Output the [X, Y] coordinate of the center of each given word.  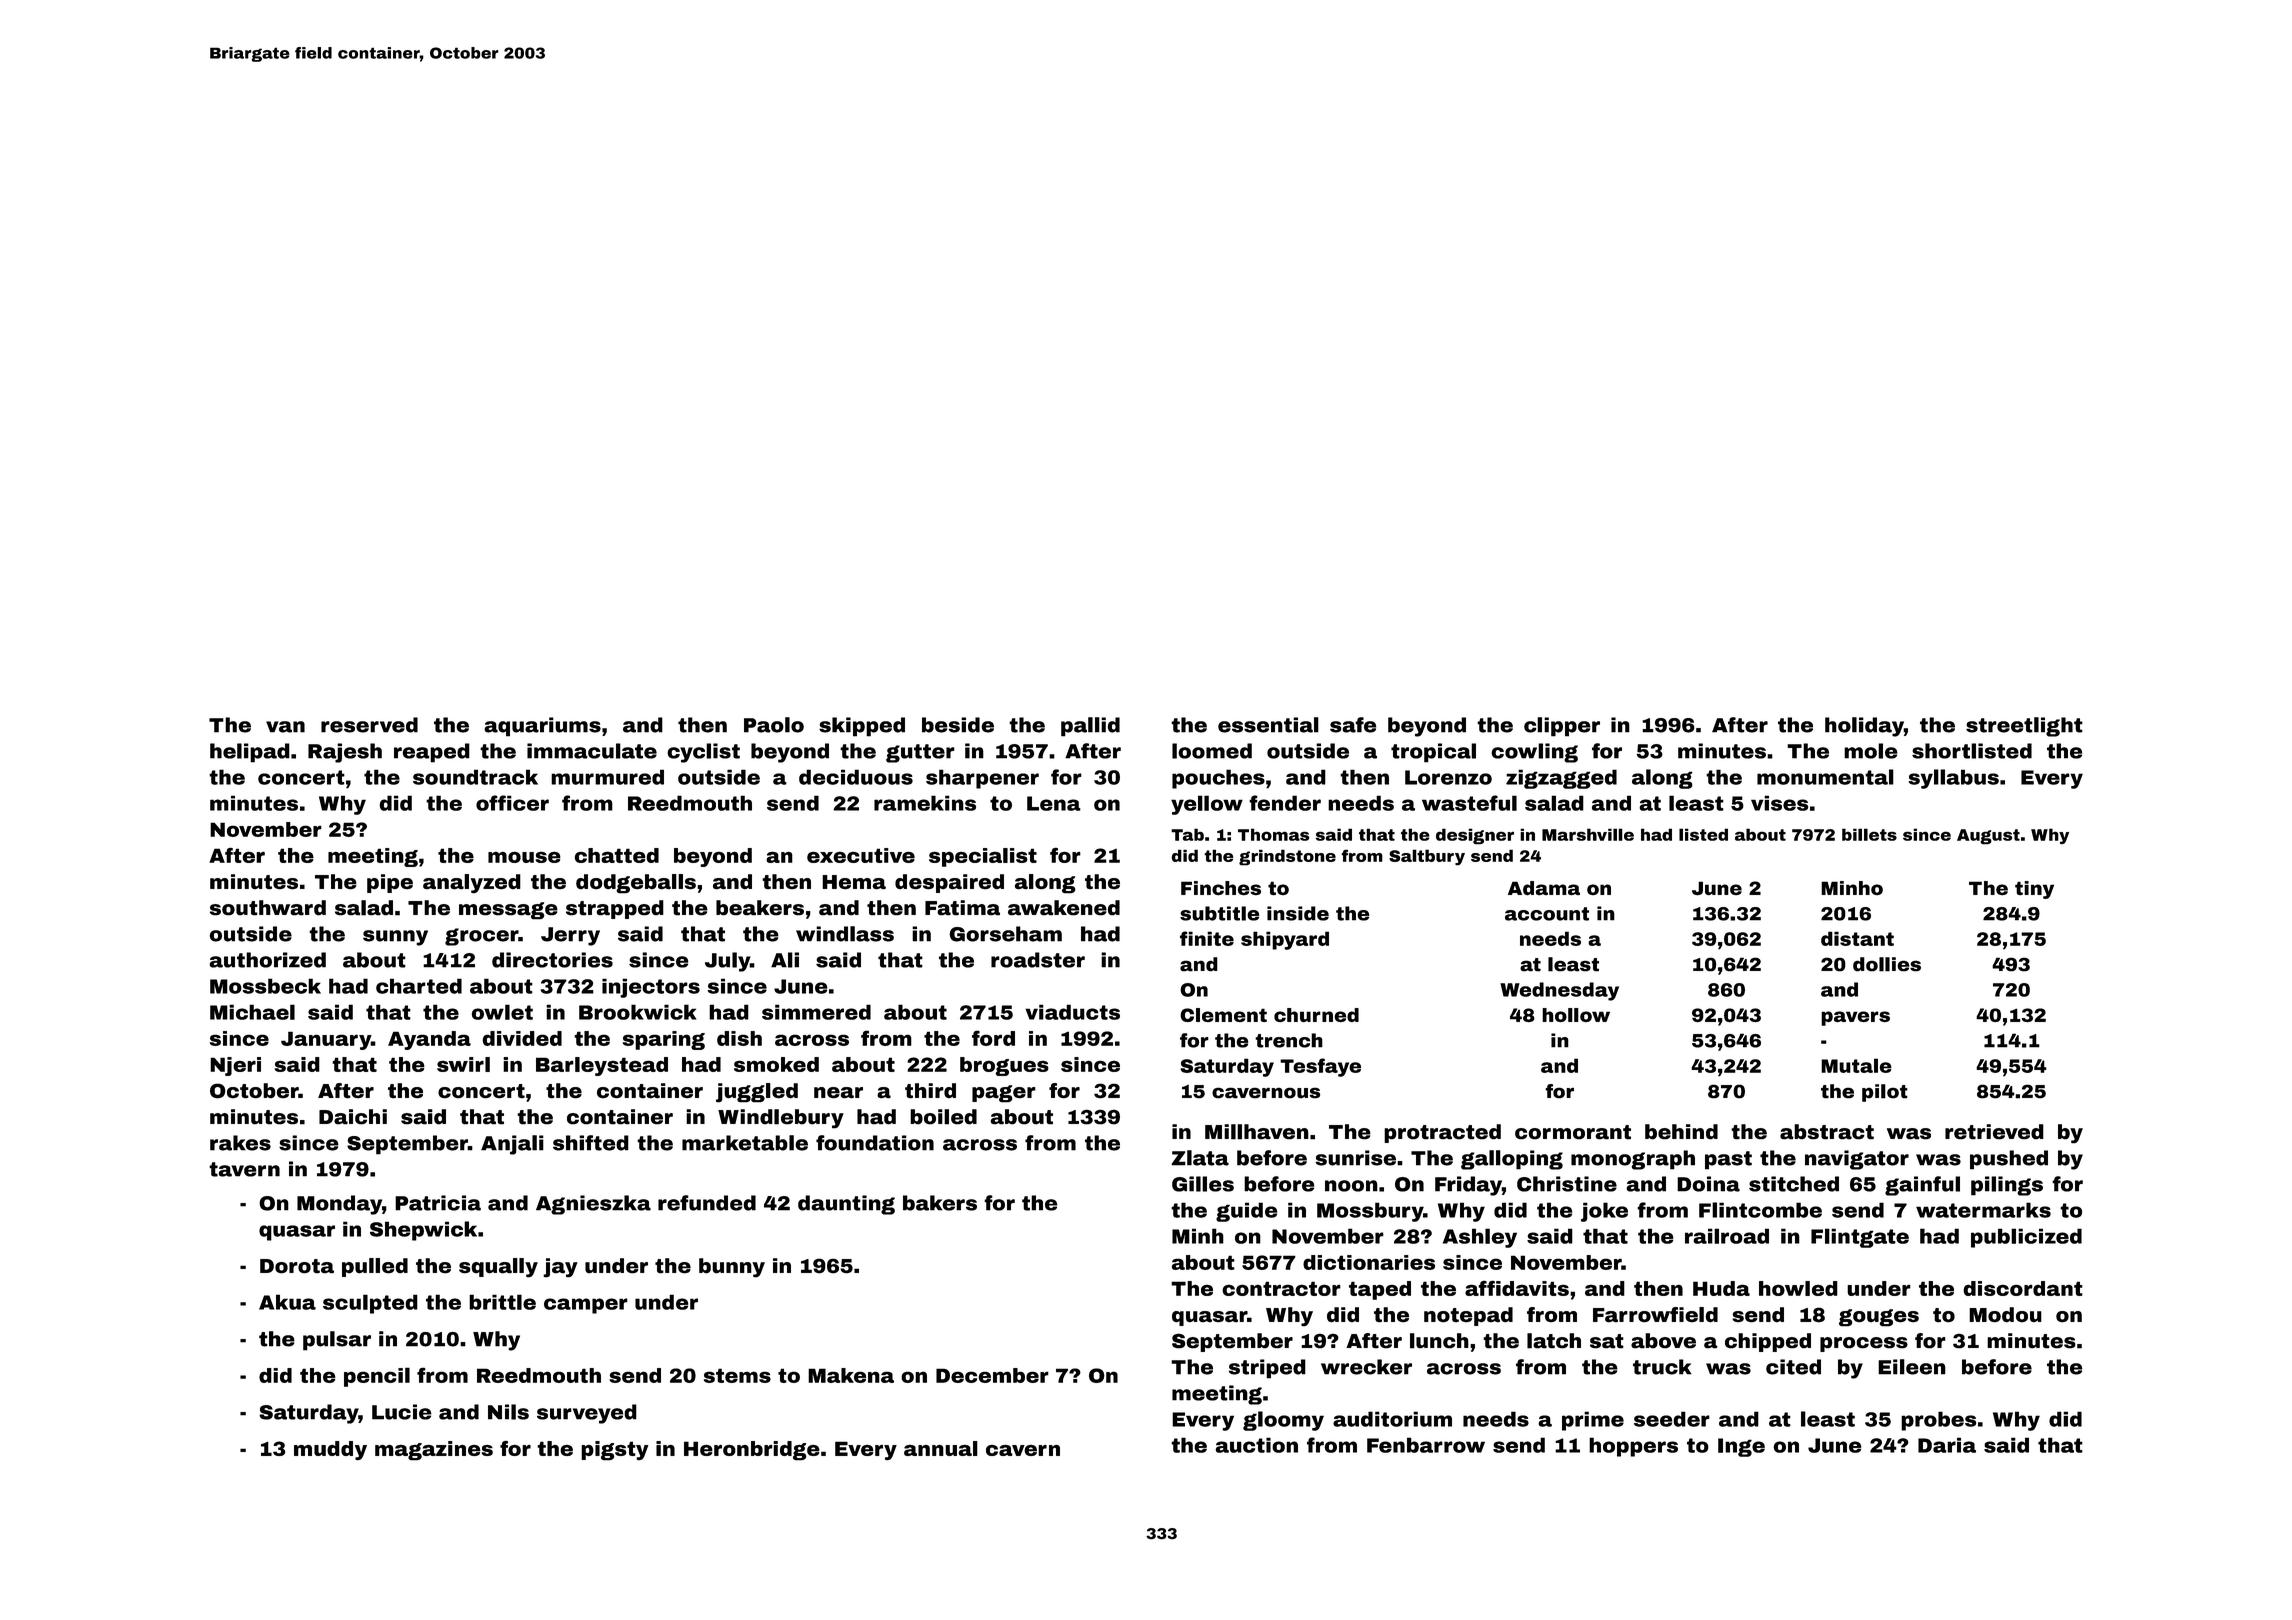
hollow [1576, 1015]
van [285, 727]
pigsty [614, 1451]
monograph [1633, 1160]
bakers [940, 1203]
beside [958, 725]
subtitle [1219, 913]
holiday [1864, 727]
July [727, 962]
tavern [244, 1169]
